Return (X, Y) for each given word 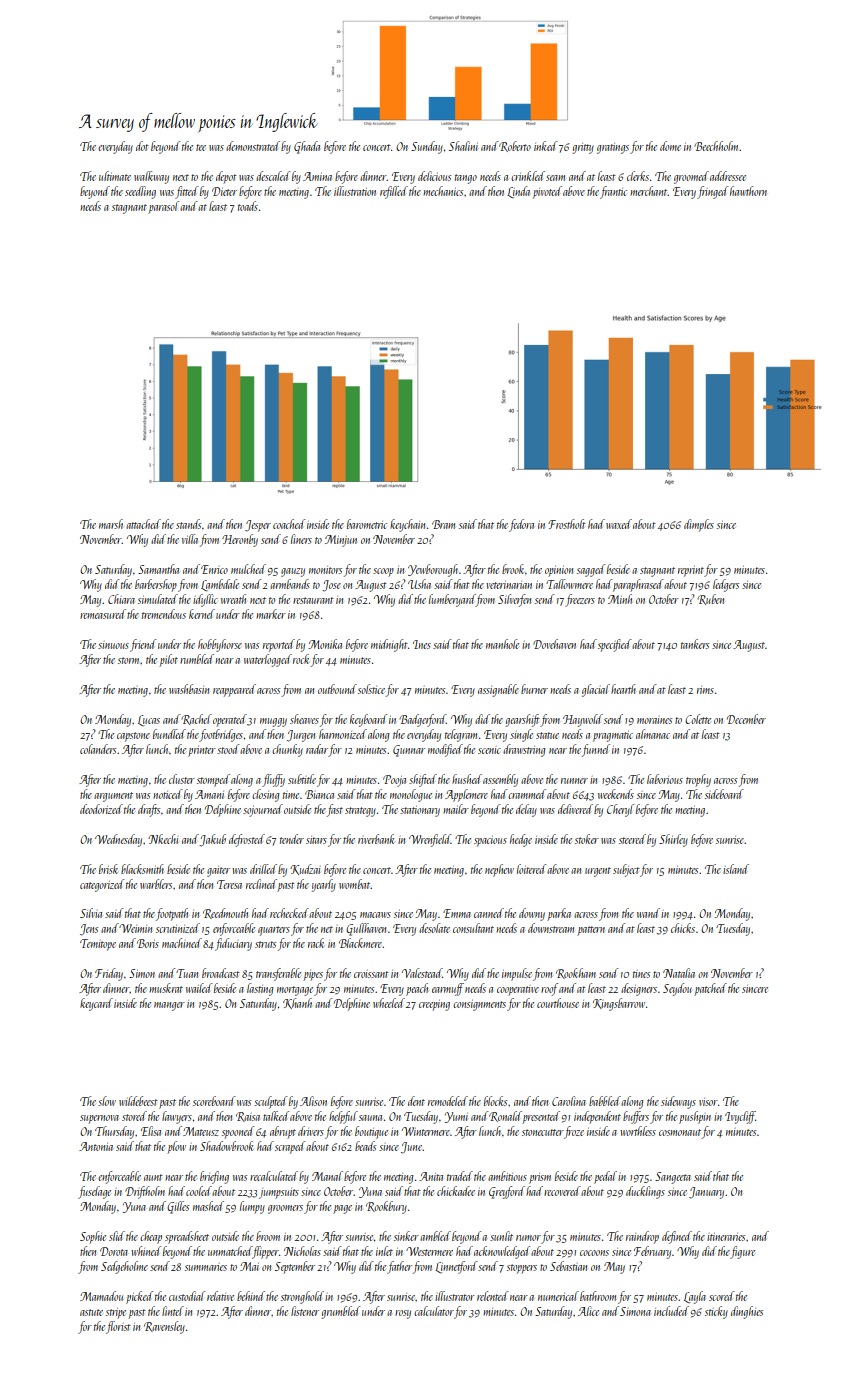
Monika (325, 644)
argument (113, 797)
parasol (163, 207)
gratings (613, 148)
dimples (699, 525)
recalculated (274, 1176)
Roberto (515, 146)
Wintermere (426, 1131)
